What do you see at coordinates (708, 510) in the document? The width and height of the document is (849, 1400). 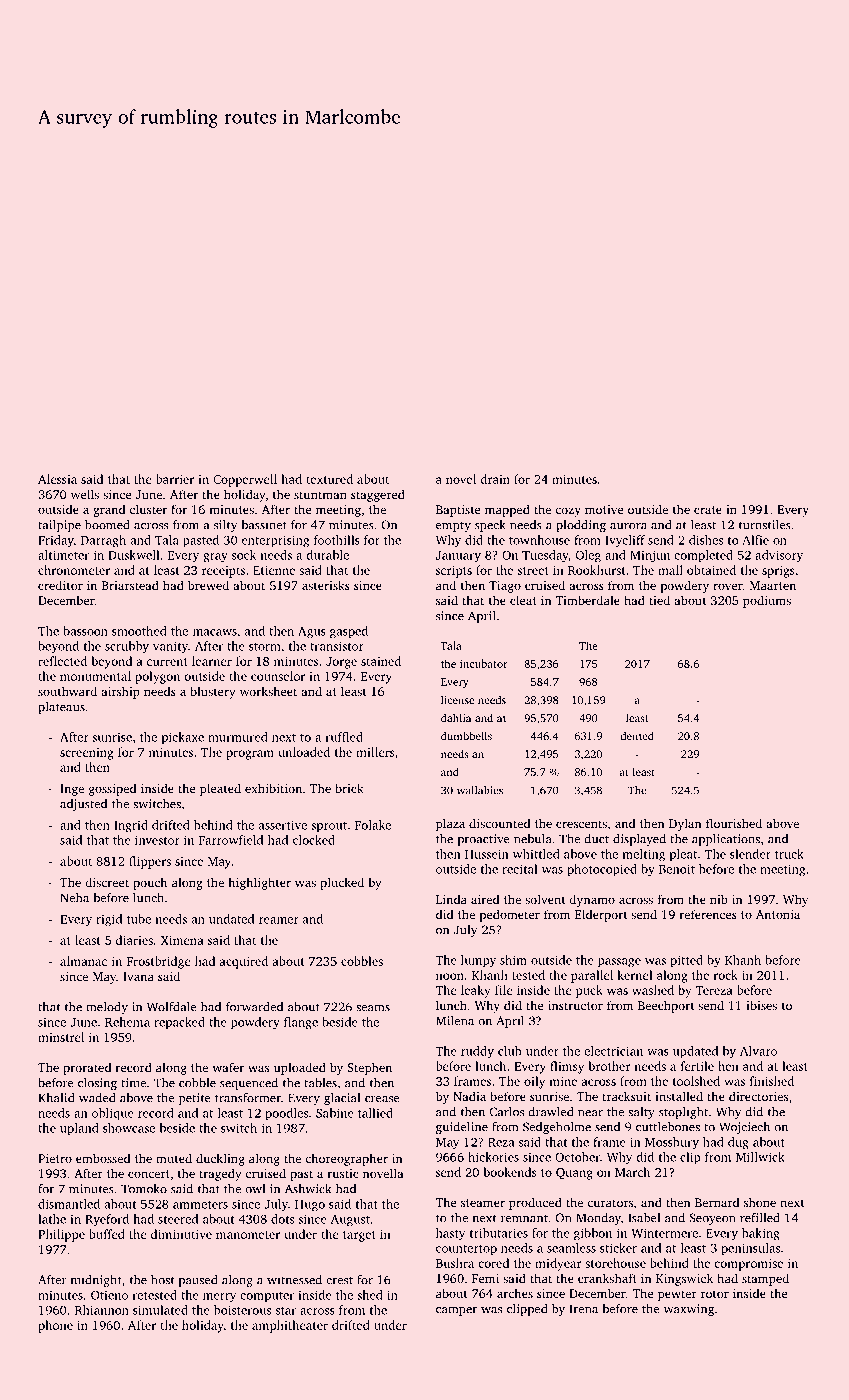 I see `crate` at bounding box center [708, 510].
